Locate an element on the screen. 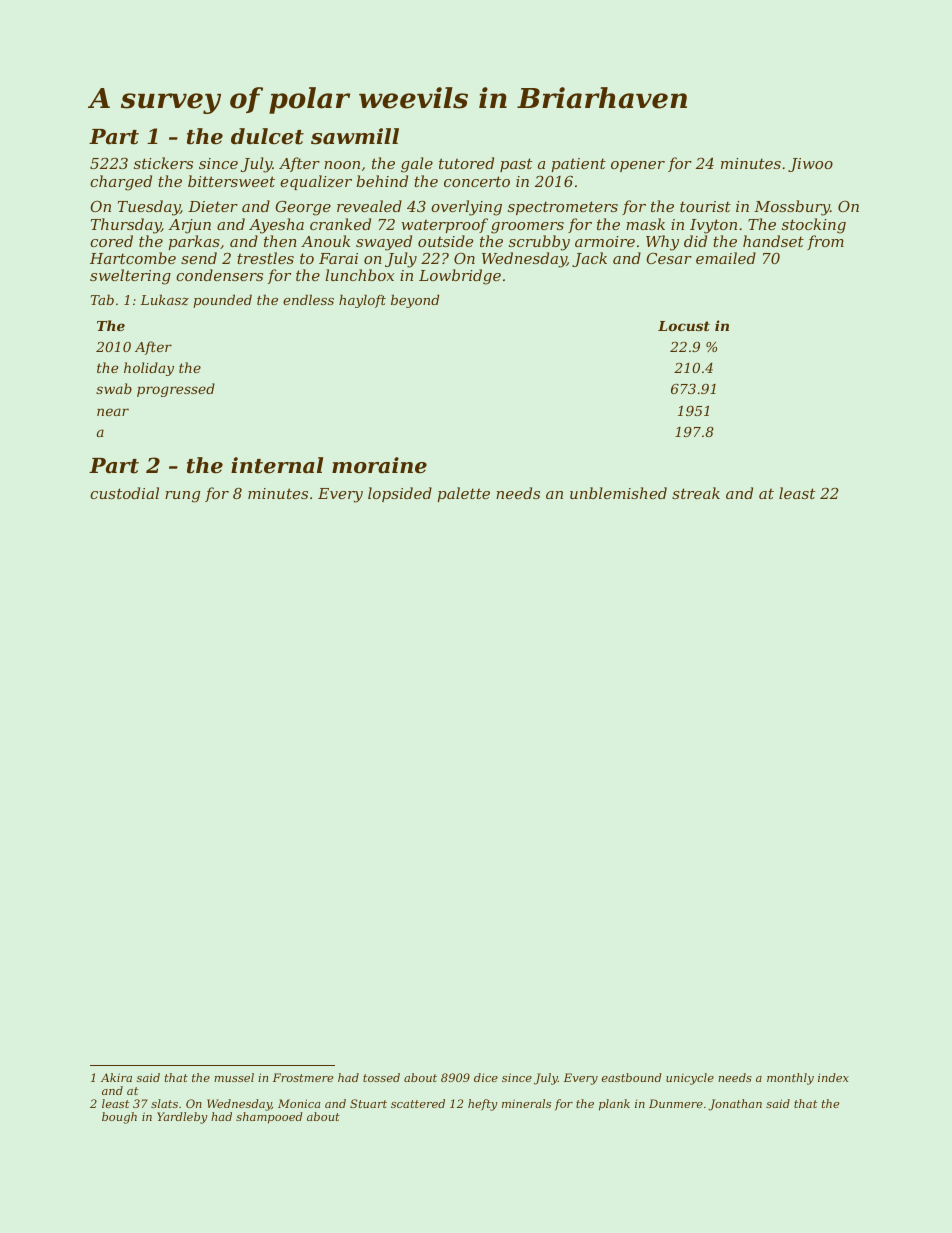 The image size is (952, 1233). unblemished is located at coordinates (618, 493).
